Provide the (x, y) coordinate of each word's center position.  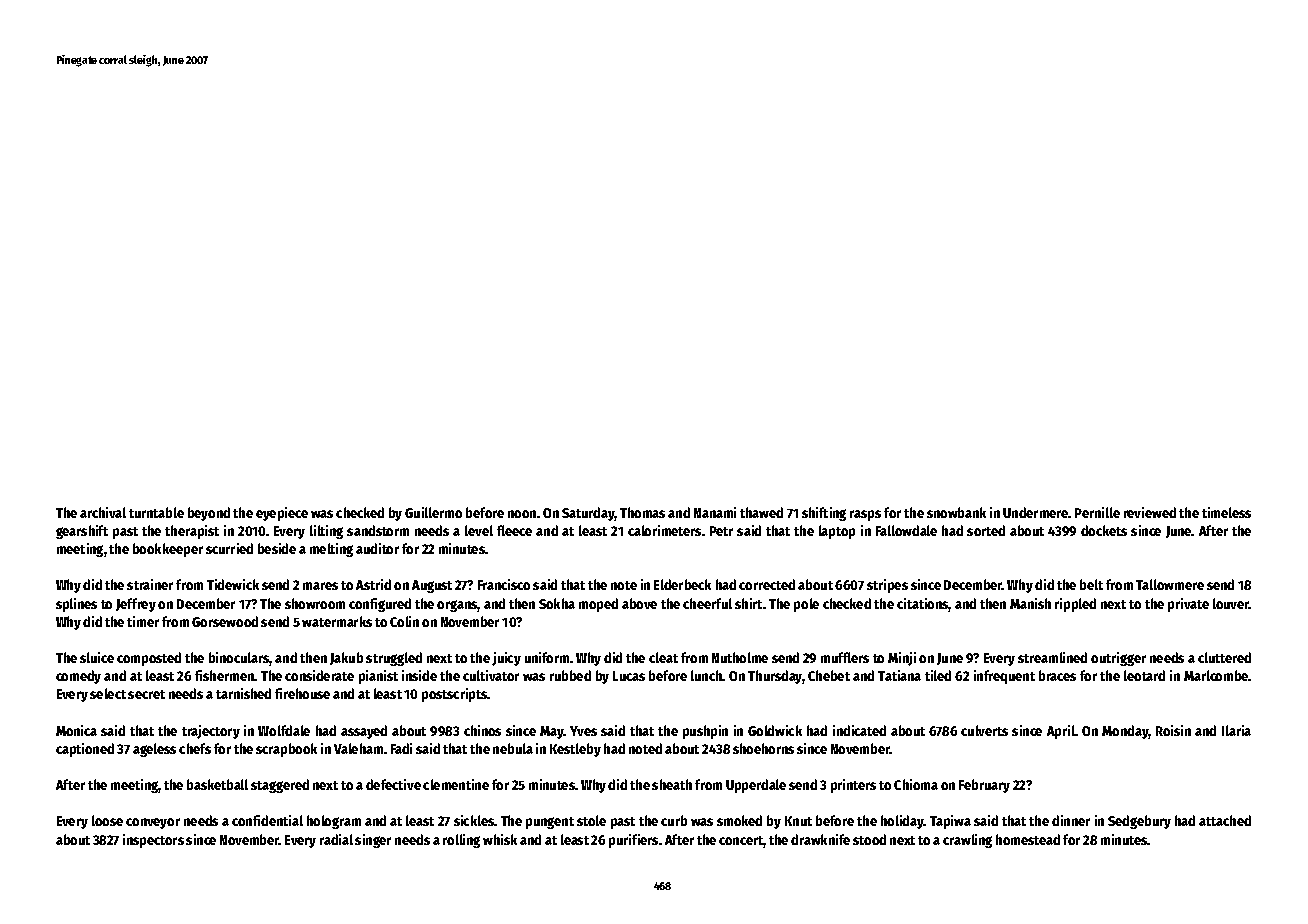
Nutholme (740, 657)
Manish (1030, 603)
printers (853, 786)
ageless (154, 750)
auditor (377, 548)
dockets (1104, 530)
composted (149, 659)
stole (591, 820)
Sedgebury (1139, 822)
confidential (267, 820)
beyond (209, 514)
